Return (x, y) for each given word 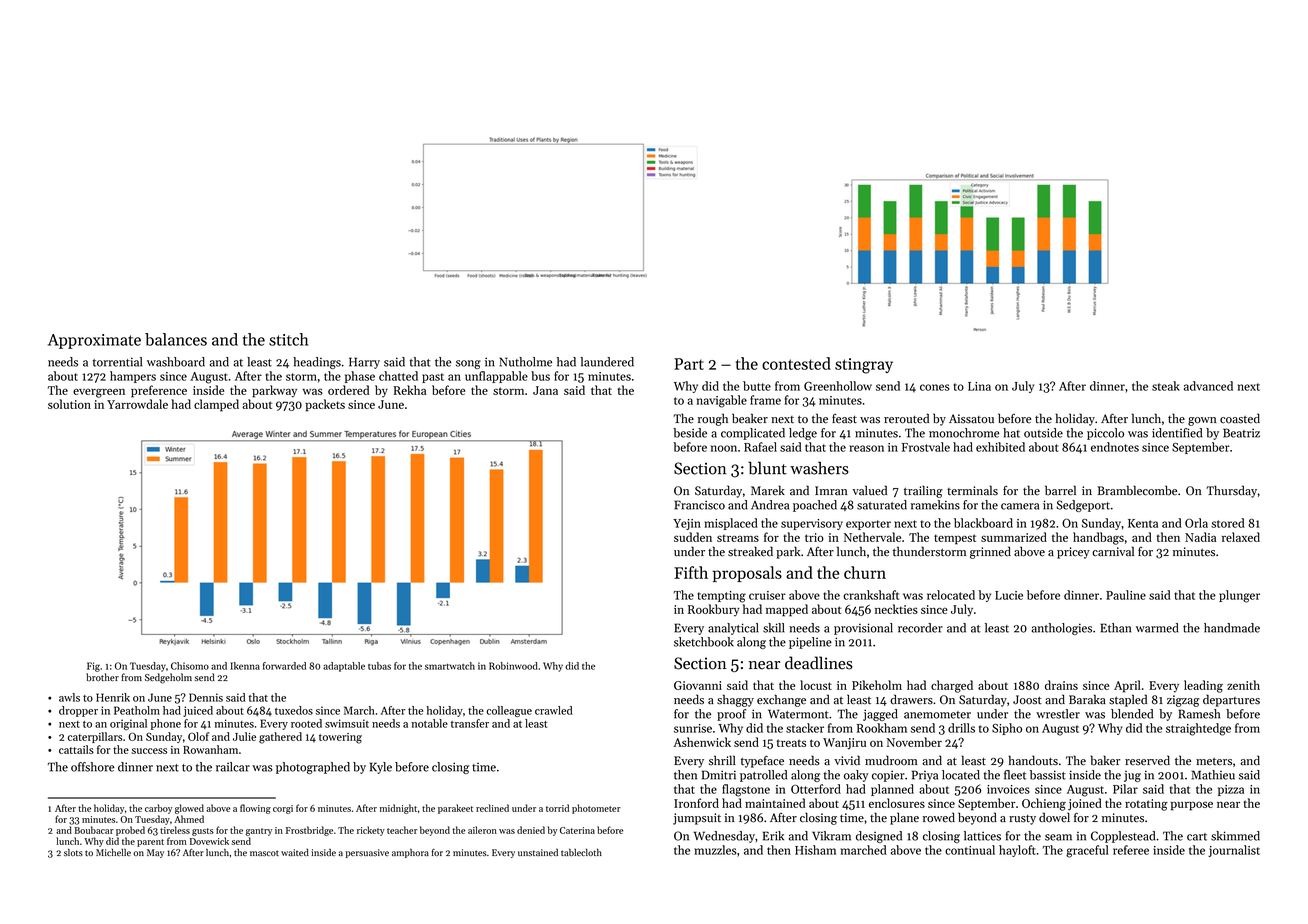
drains (1061, 685)
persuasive (367, 853)
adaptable (344, 667)
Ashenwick (702, 742)
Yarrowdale (137, 404)
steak (1166, 386)
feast (844, 419)
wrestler (1058, 714)
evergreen (99, 393)
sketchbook (704, 642)
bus (540, 376)
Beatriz (1241, 433)
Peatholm (137, 710)
